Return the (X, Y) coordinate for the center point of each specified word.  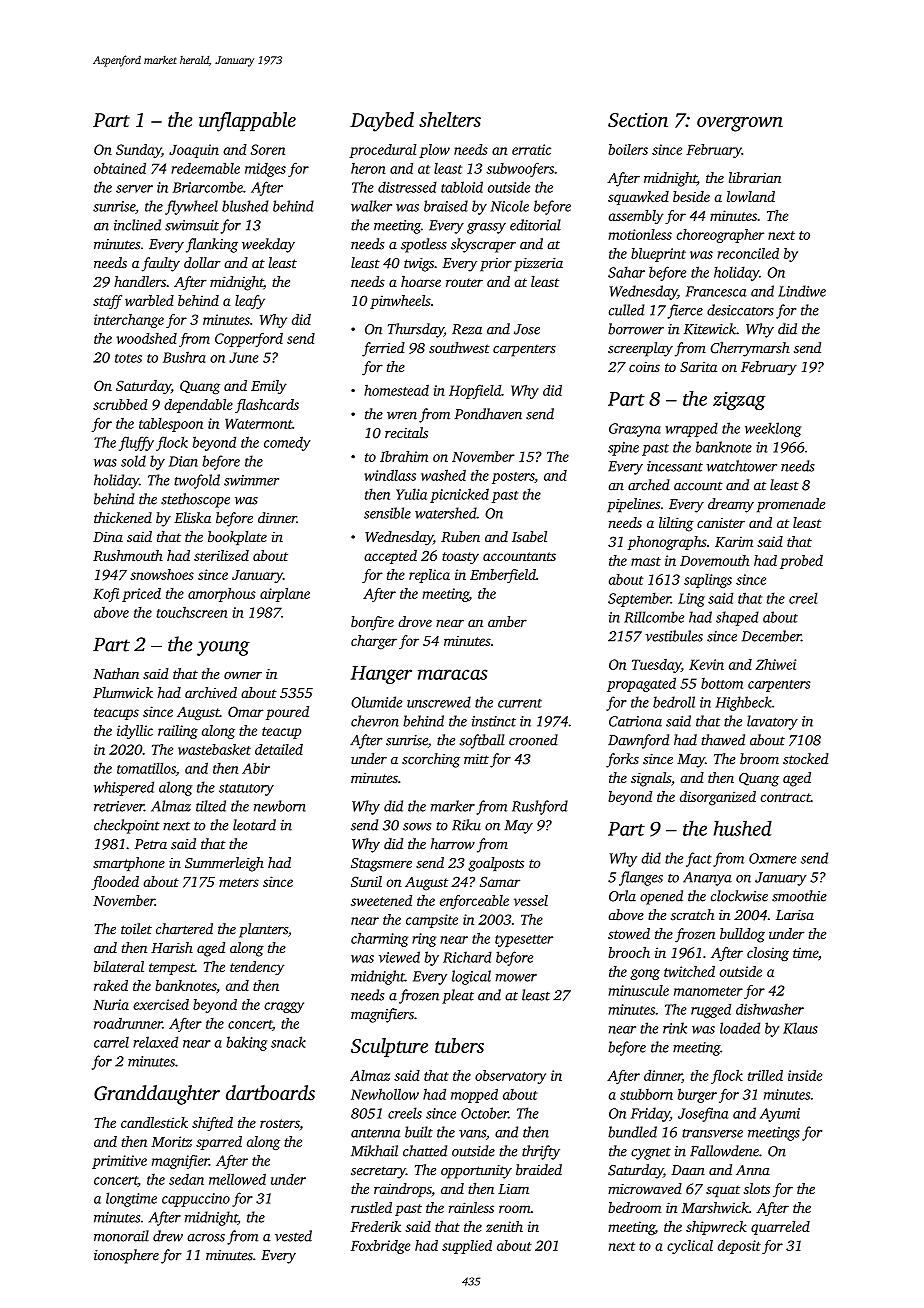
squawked (638, 198)
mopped (474, 1095)
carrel (111, 1042)
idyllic (135, 732)
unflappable (247, 122)
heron (368, 168)
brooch (629, 952)
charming (379, 939)
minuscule (639, 990)
